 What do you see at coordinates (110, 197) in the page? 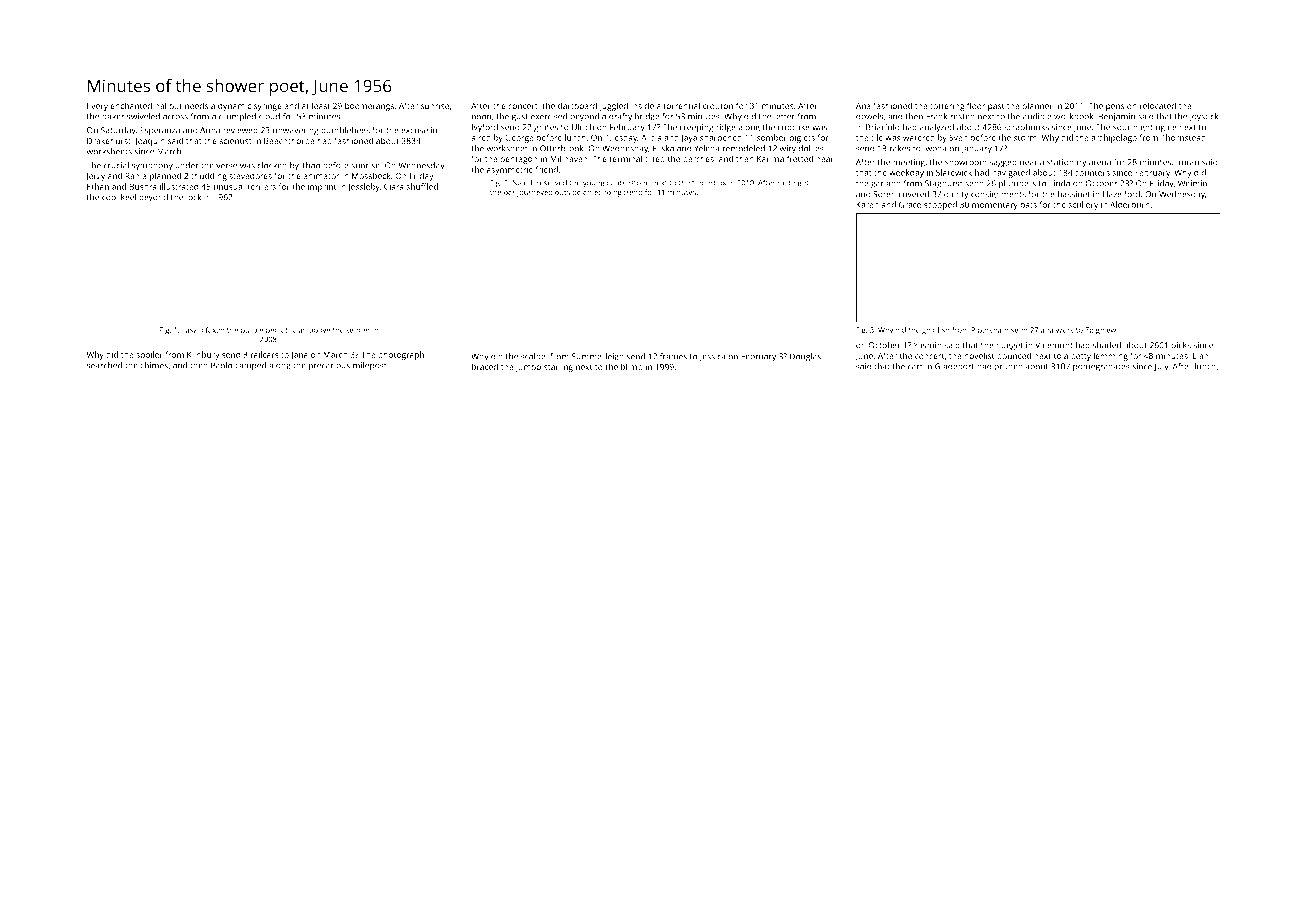
I see `cool` at bounding box center [110, 197].
